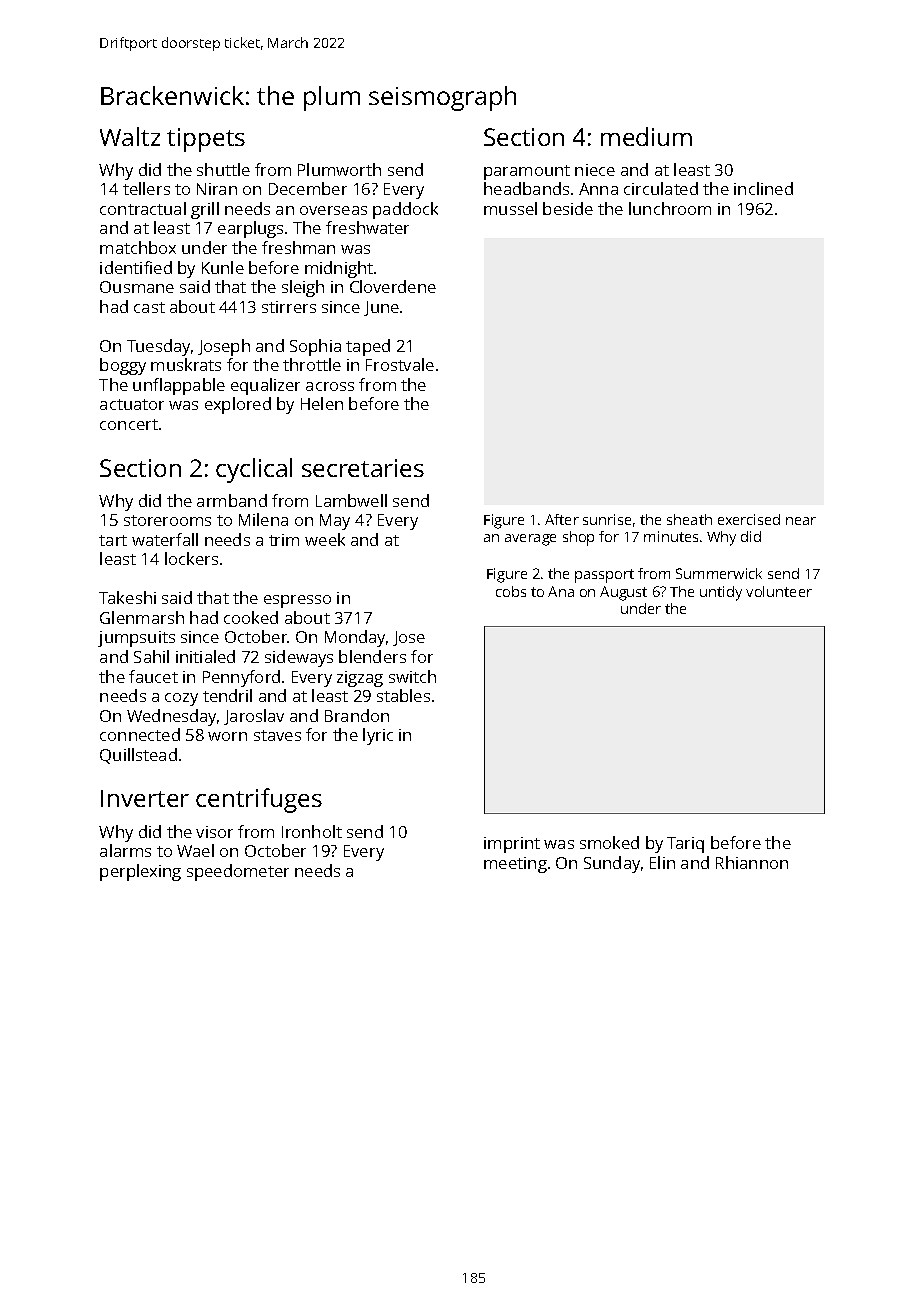 This document has height=1308, width=924. Describe the element at coordinates (241, 678) in the document. I see `Pennyford` at that location.
